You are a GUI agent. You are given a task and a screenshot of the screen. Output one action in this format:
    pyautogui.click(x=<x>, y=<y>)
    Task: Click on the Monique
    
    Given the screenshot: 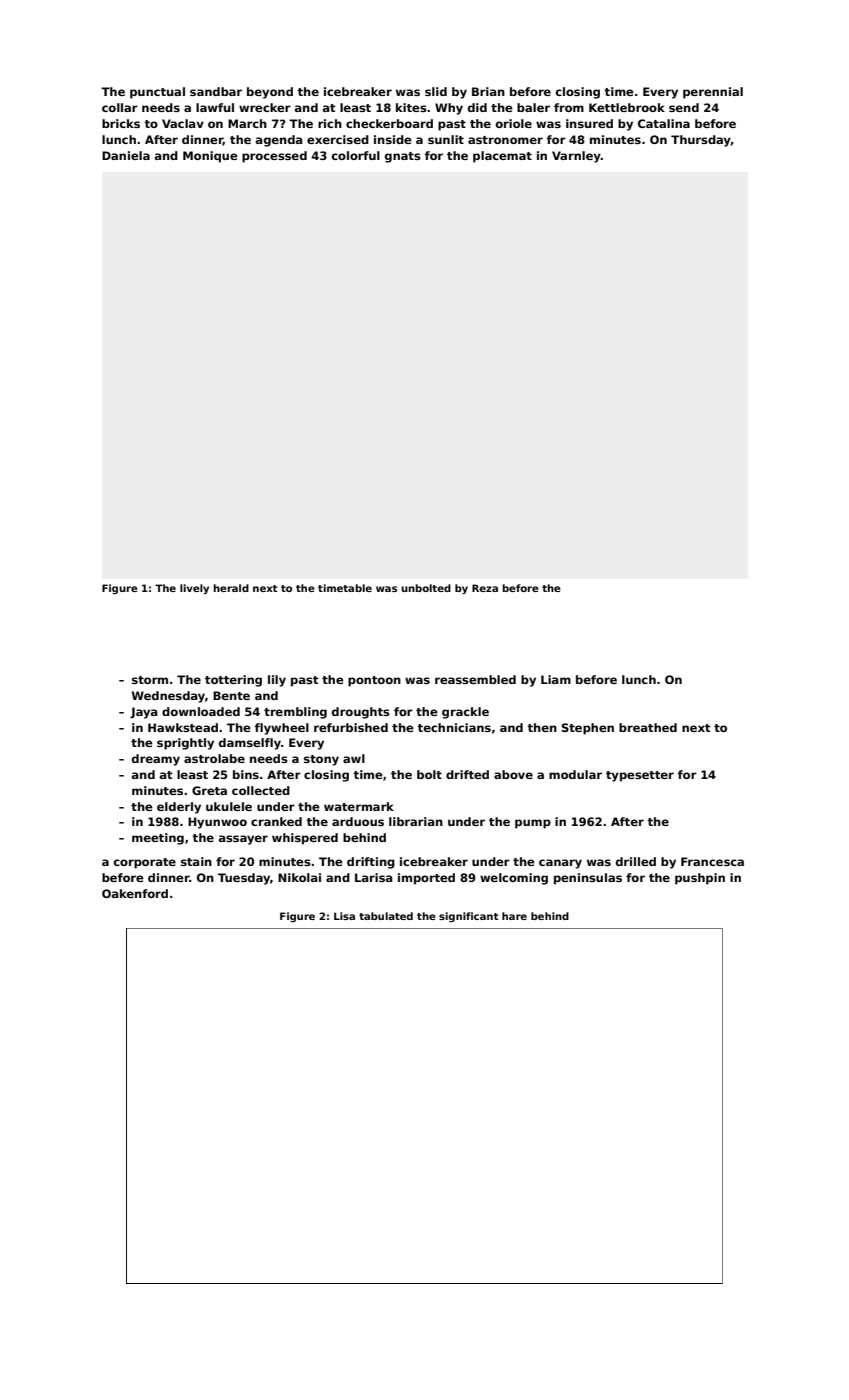 What is the action you would take?
    pyautogui.click(x=210, y=157)
